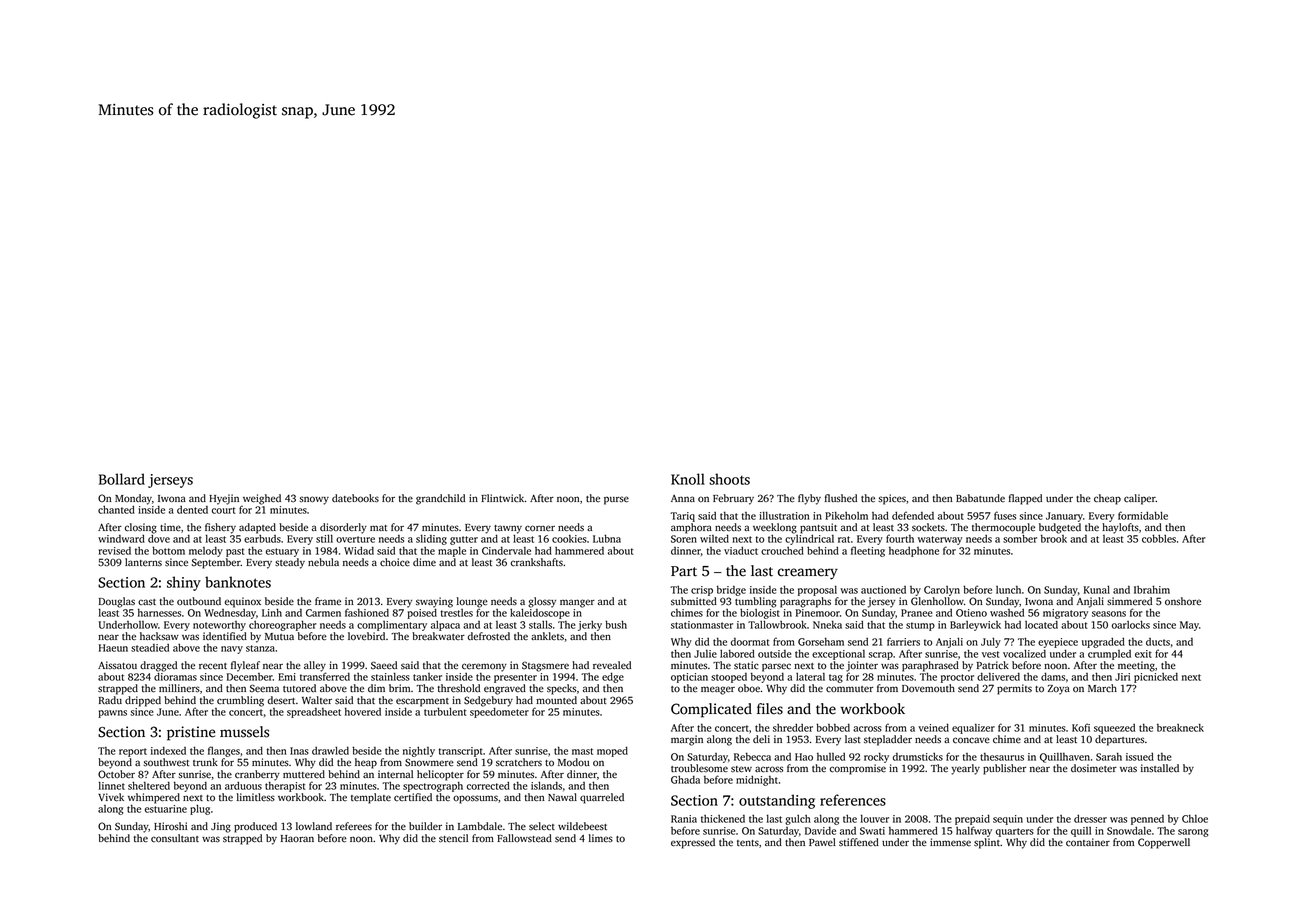 The width and height of the page is (1308, 924). Describe the element at coordinates (741, 769) in the page. I see `stew` at that location.
